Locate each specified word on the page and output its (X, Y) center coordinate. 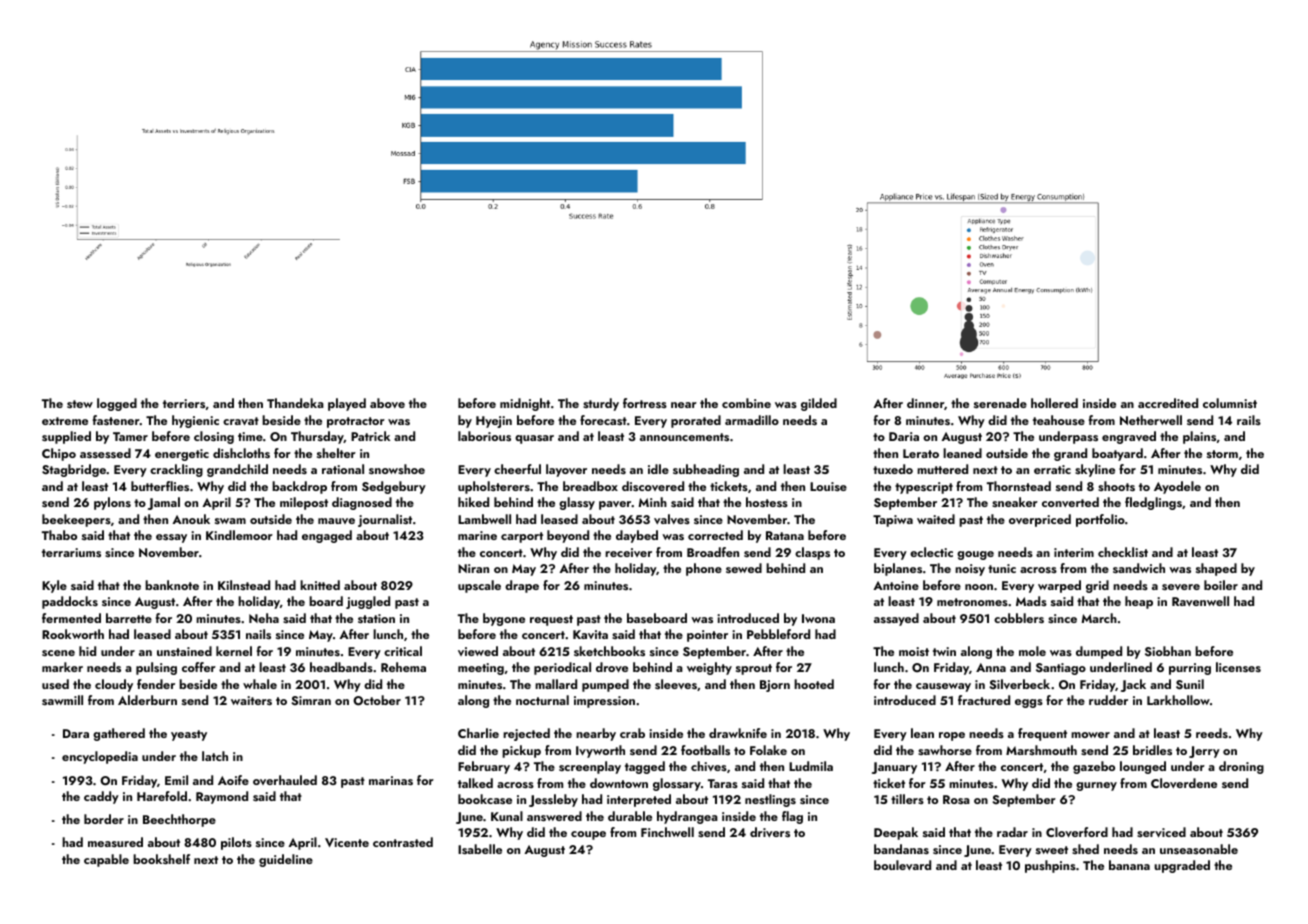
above (387, 403)
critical (403, 651)
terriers (184, 403)
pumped (605, 685)
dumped (1099, 652)
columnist (1230, 403)
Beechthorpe (179, 820)
